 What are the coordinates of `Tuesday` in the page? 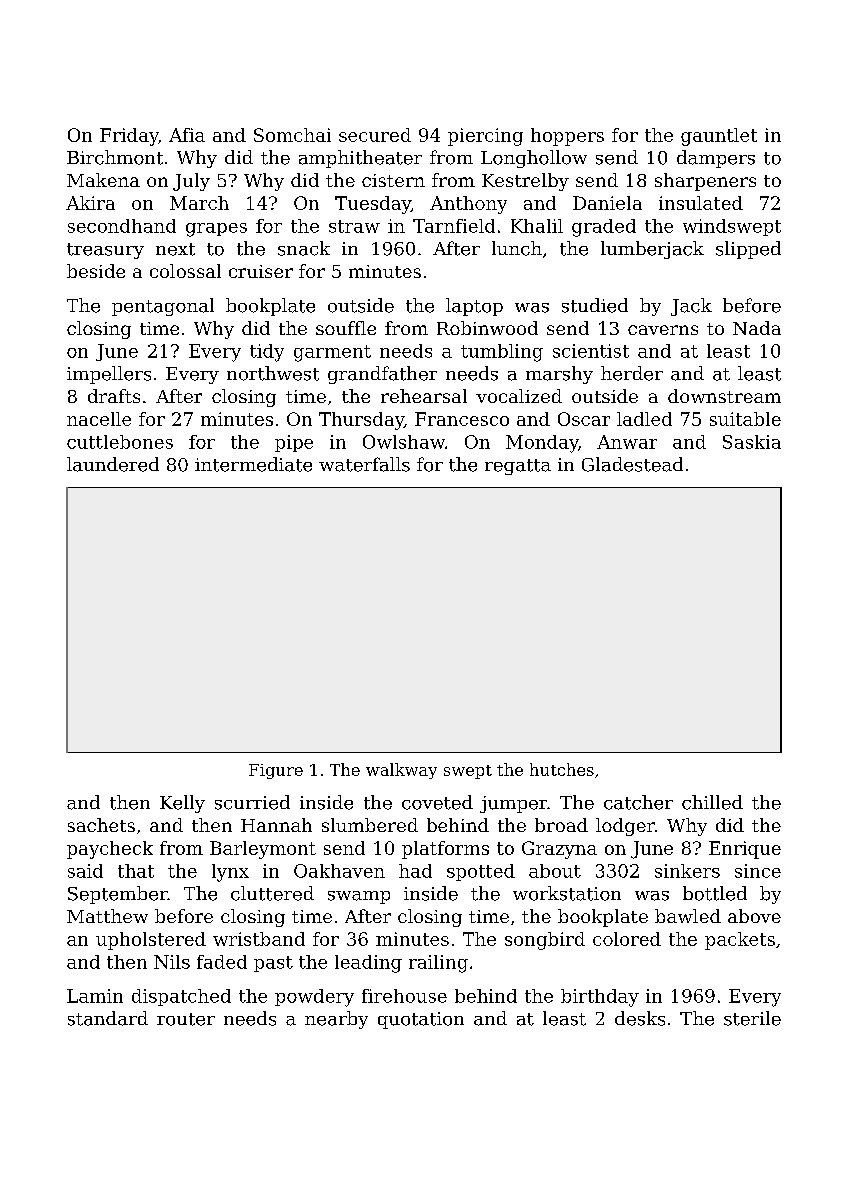 It's located at (373, 205).
